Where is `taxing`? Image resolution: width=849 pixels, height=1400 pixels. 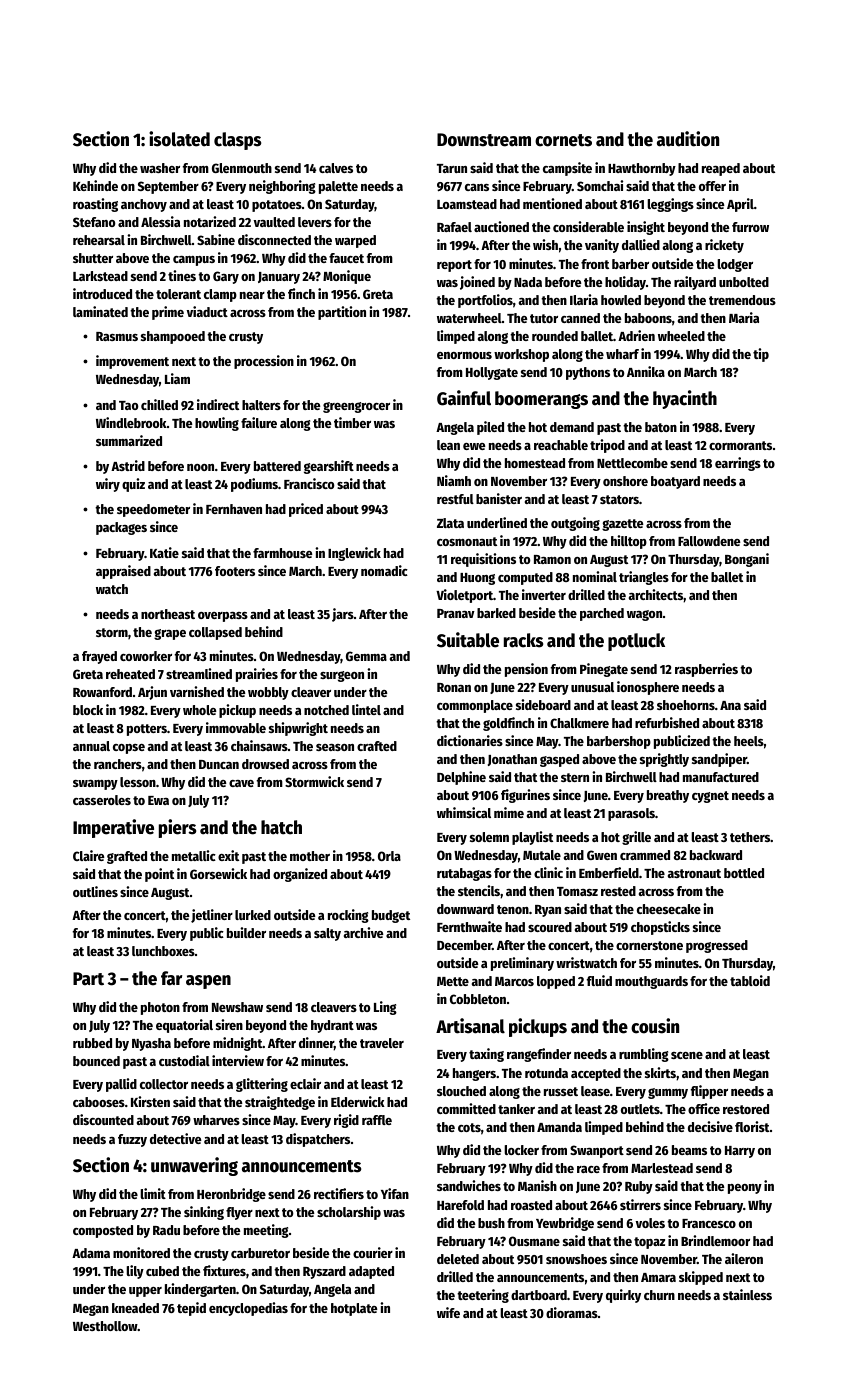
taxing is located at coordinates (486, 1055).
